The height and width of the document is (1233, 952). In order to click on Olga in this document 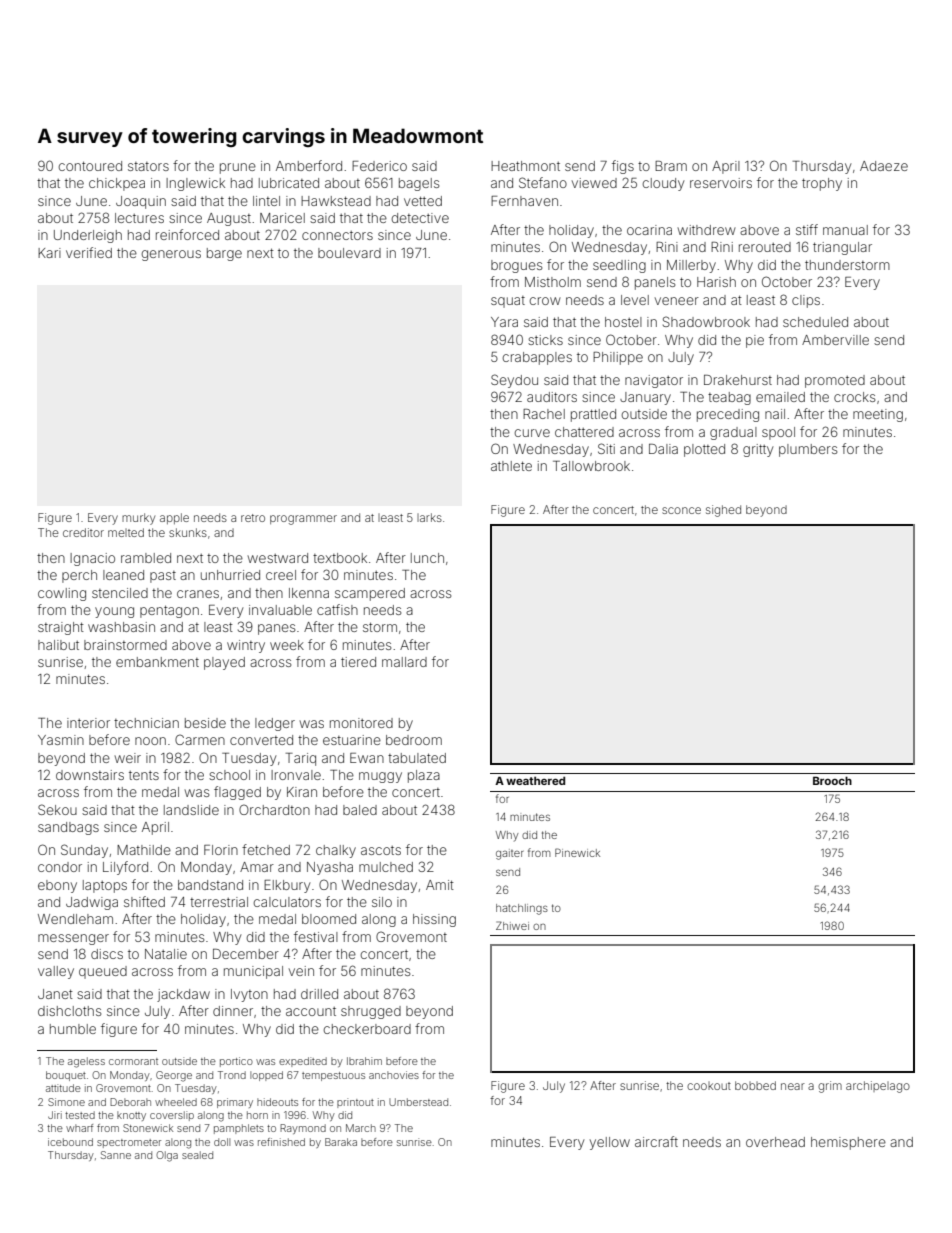, I will do `click(167, 1156)`.
